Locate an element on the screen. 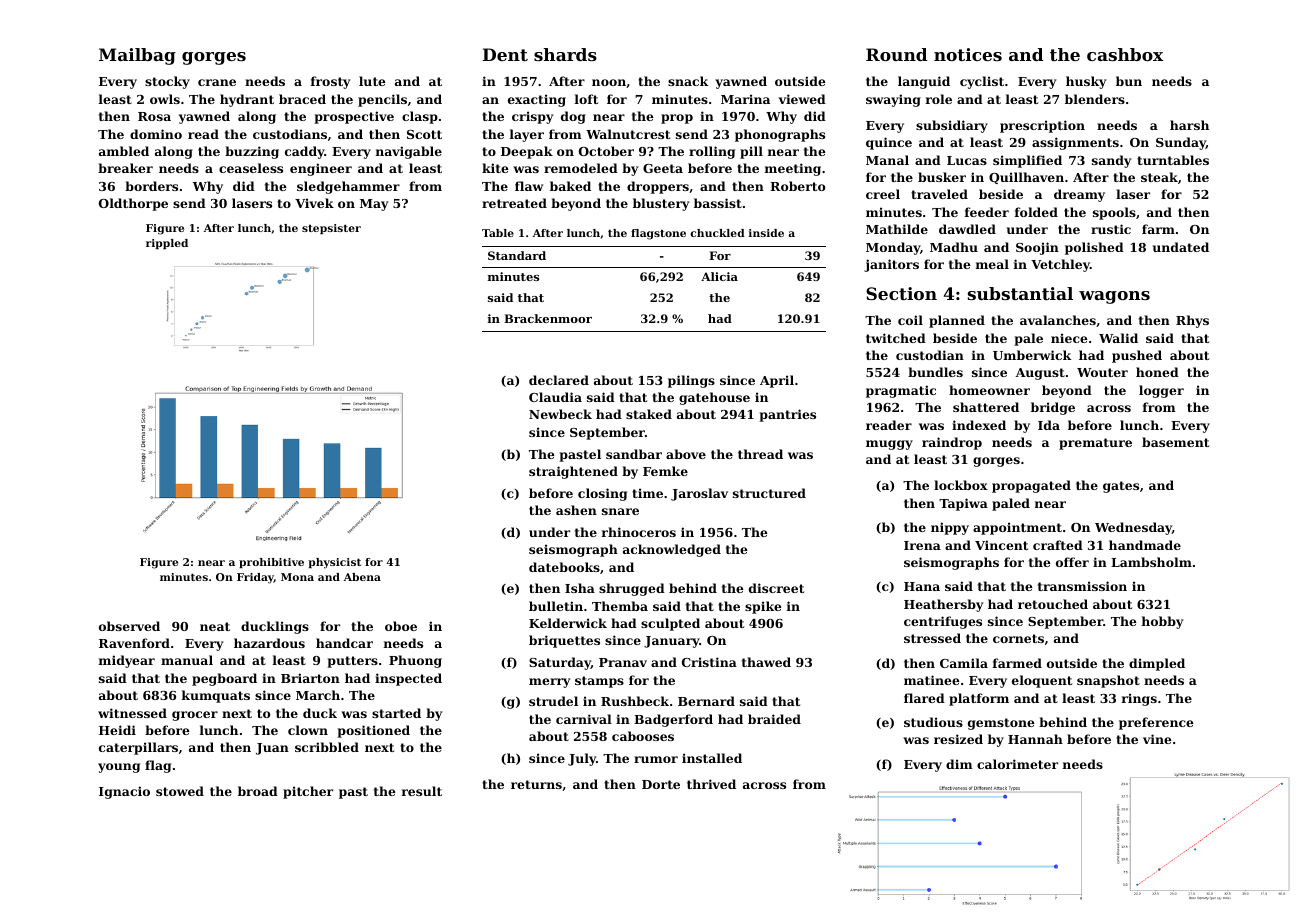 This screenshot has height=924, width=1308. sledgehammer is located at coordinates (348, 187).
